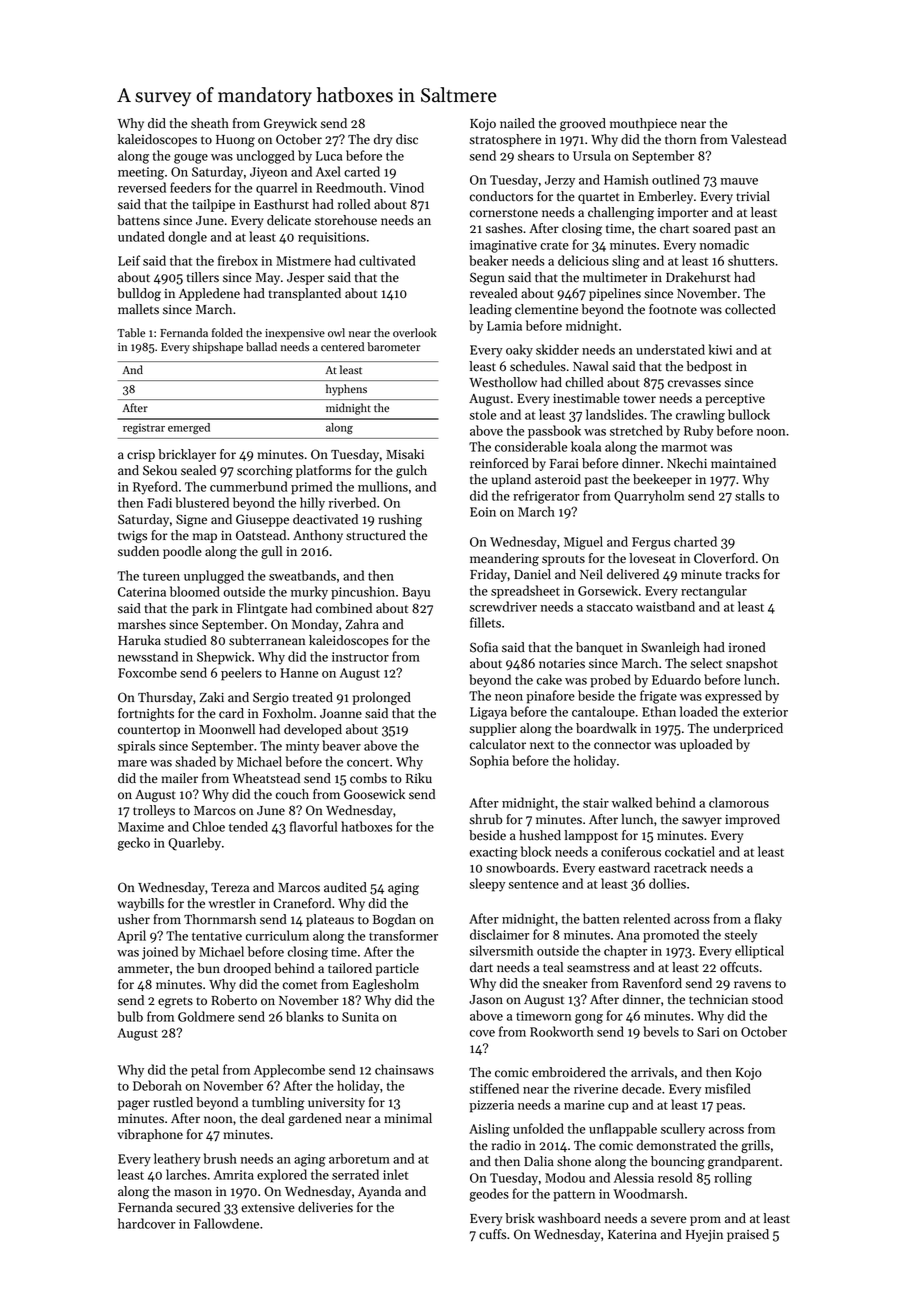  What do you see at coordinates (342, 347) in the screenshot?
I see `centered` at bounding box center [342, 347].
